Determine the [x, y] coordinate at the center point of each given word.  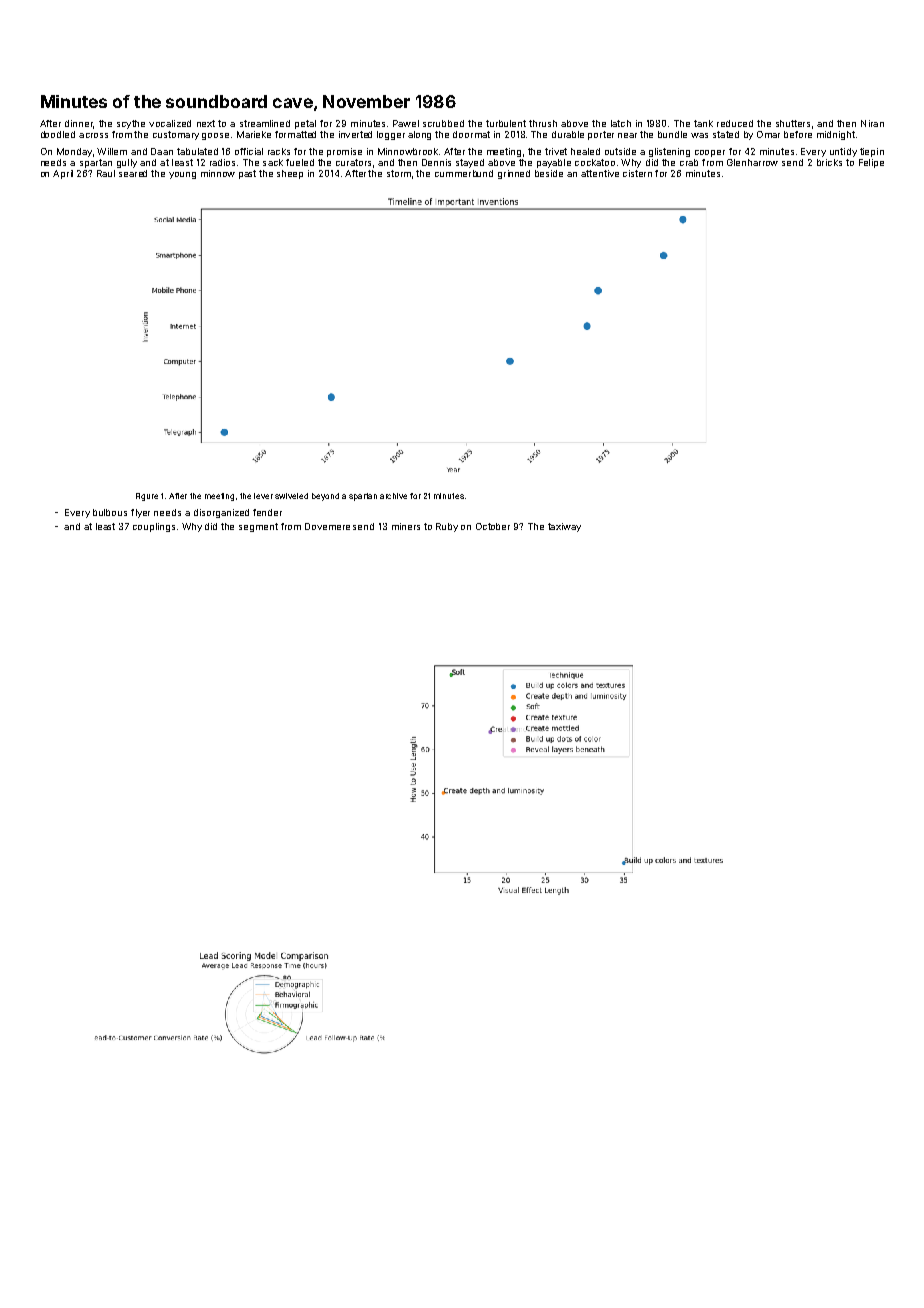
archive [393, 496]
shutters [793, 123]
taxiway [564, 527]
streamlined [265, 123]
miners [406, 526]
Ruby [447, 527]
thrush [543, 123]
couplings [154, 527]
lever [263, 496]
